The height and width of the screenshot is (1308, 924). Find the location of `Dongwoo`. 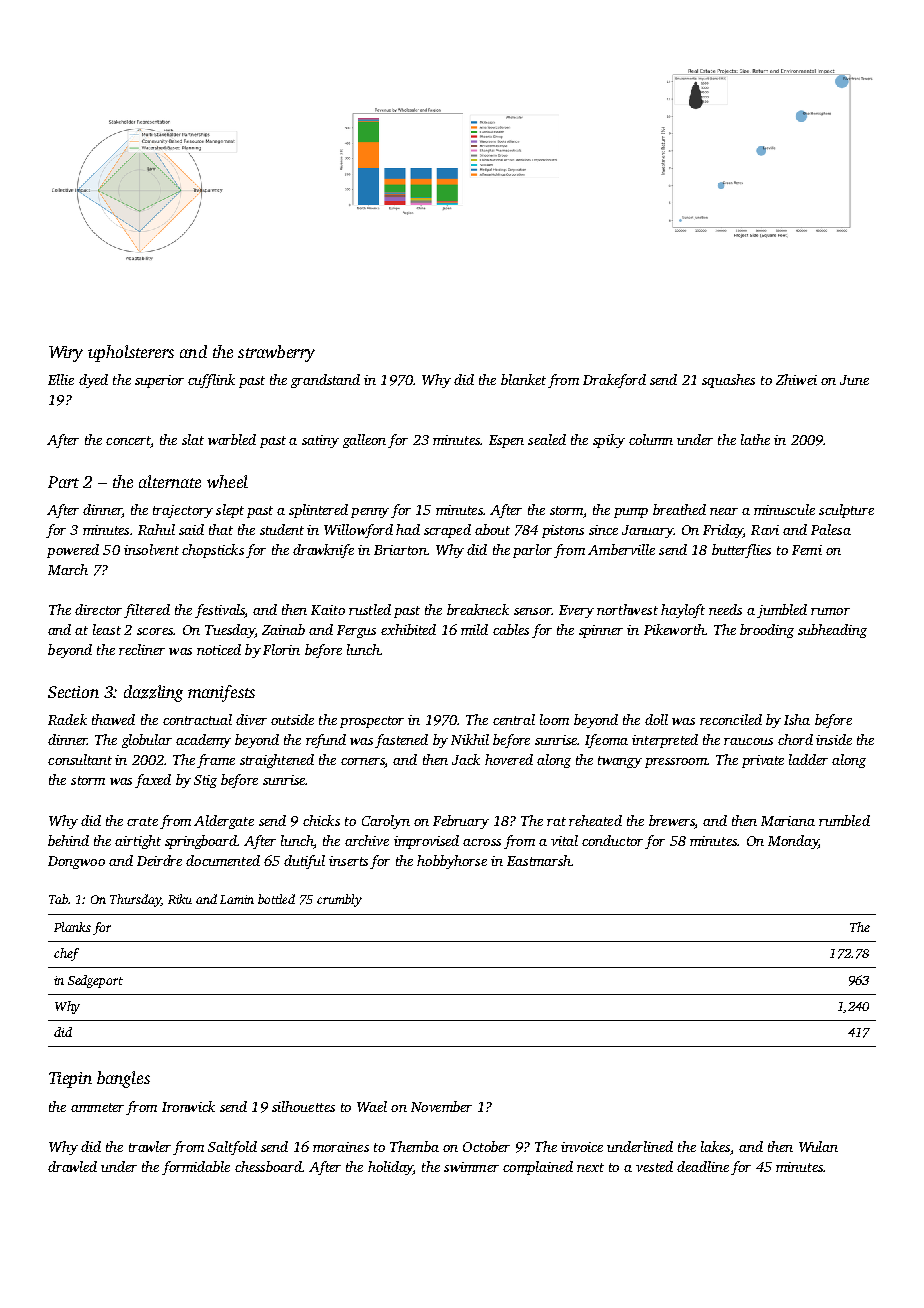

Dongwoo is located at coordinates (76, 862).
